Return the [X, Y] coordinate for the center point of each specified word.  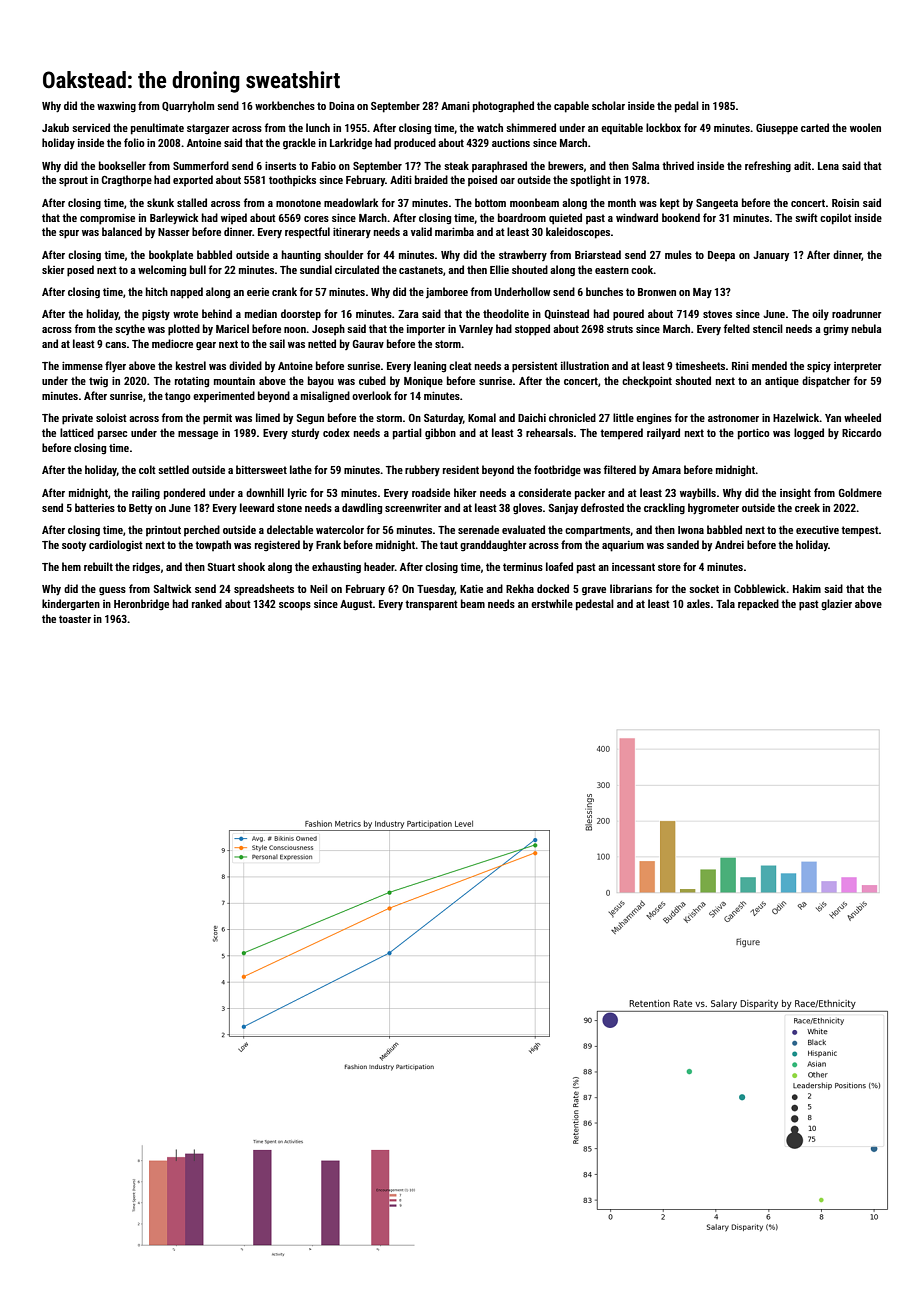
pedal [687, 107]
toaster [75, 619]
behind [217, 313]
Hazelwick [796, 417]
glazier [836, 604]
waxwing [116, 107]
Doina [342, 106]
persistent [535, 367]
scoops [295, 606]
